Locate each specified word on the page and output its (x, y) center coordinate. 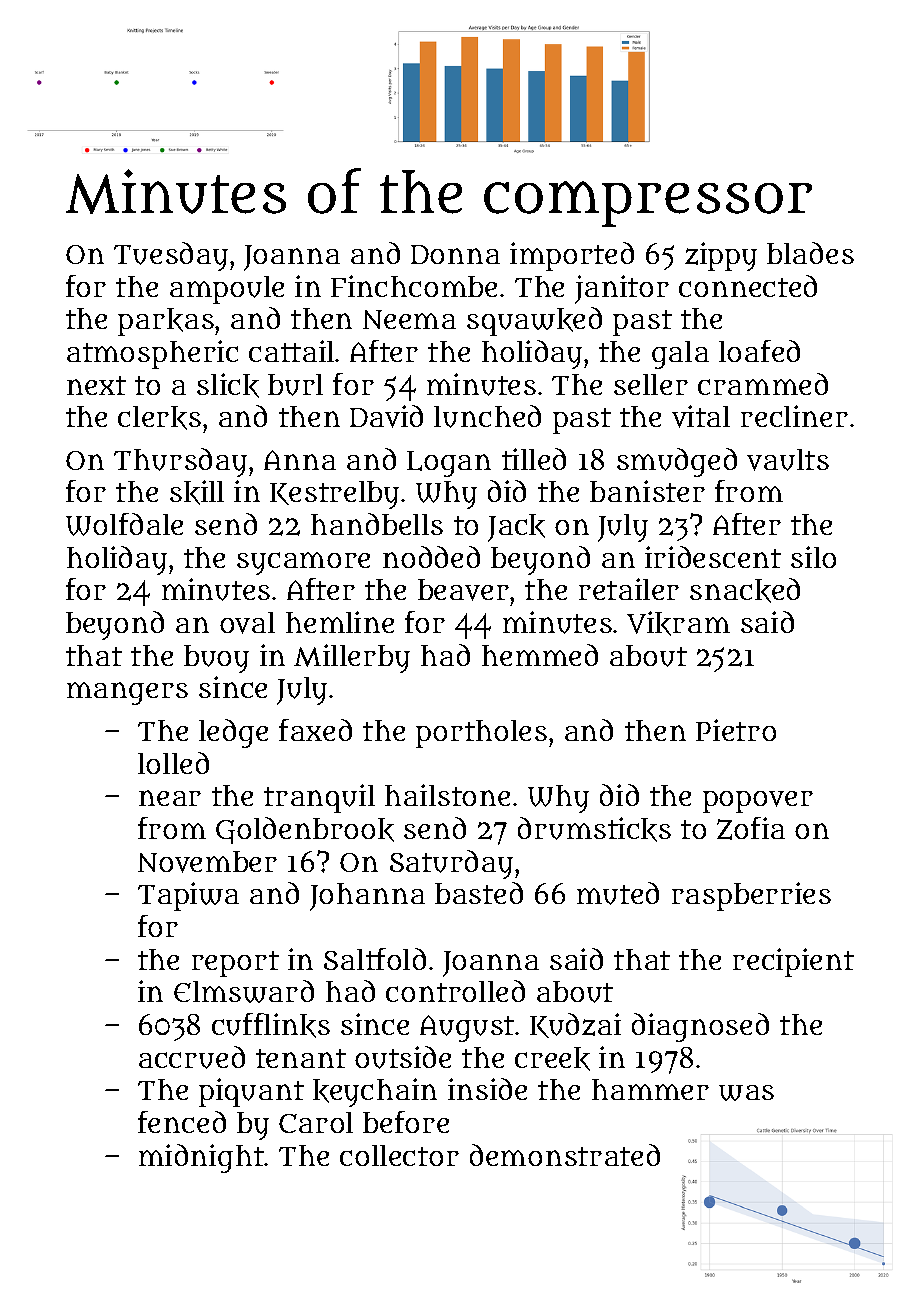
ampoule (227, 290)
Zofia (751, 828)
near (170, 798)
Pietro (736, 730)
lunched (487, 416)
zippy (721, 256)
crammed (763, 384)
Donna (455, 254)
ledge (233, 733)
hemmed (540, 655)
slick (228, 385)
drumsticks (594, 829)
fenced (182, 1122)
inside (487, 1089)
